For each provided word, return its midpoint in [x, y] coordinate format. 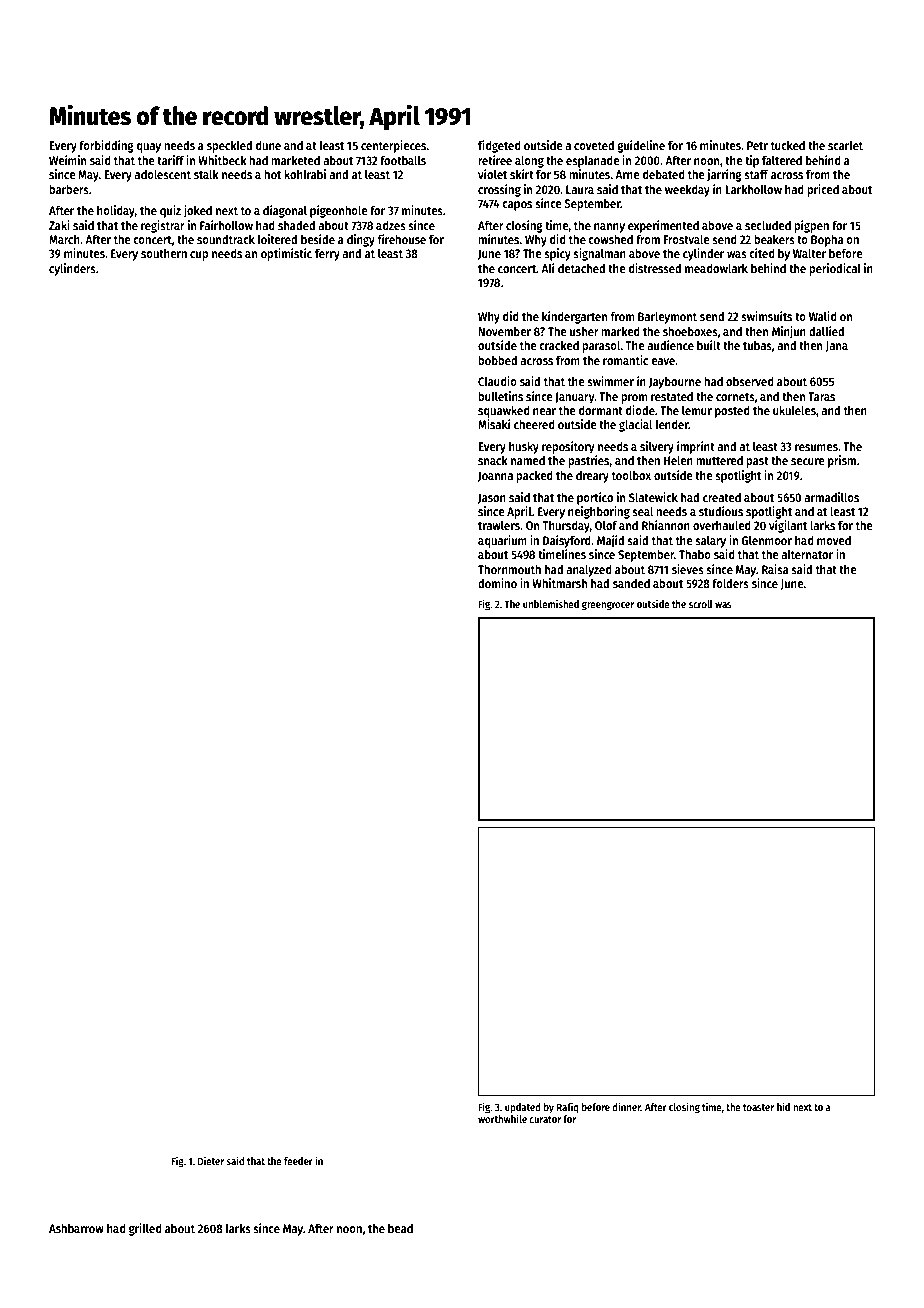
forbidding [106, 146]
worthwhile [502, 1118]
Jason [492, 498]
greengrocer [608, 606]
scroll [701, 604]
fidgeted [499, 146]
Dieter [211, 1161]
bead [400, 1228]
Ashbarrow [76, 1228]
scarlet [845, 145]
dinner [626, 1106]
